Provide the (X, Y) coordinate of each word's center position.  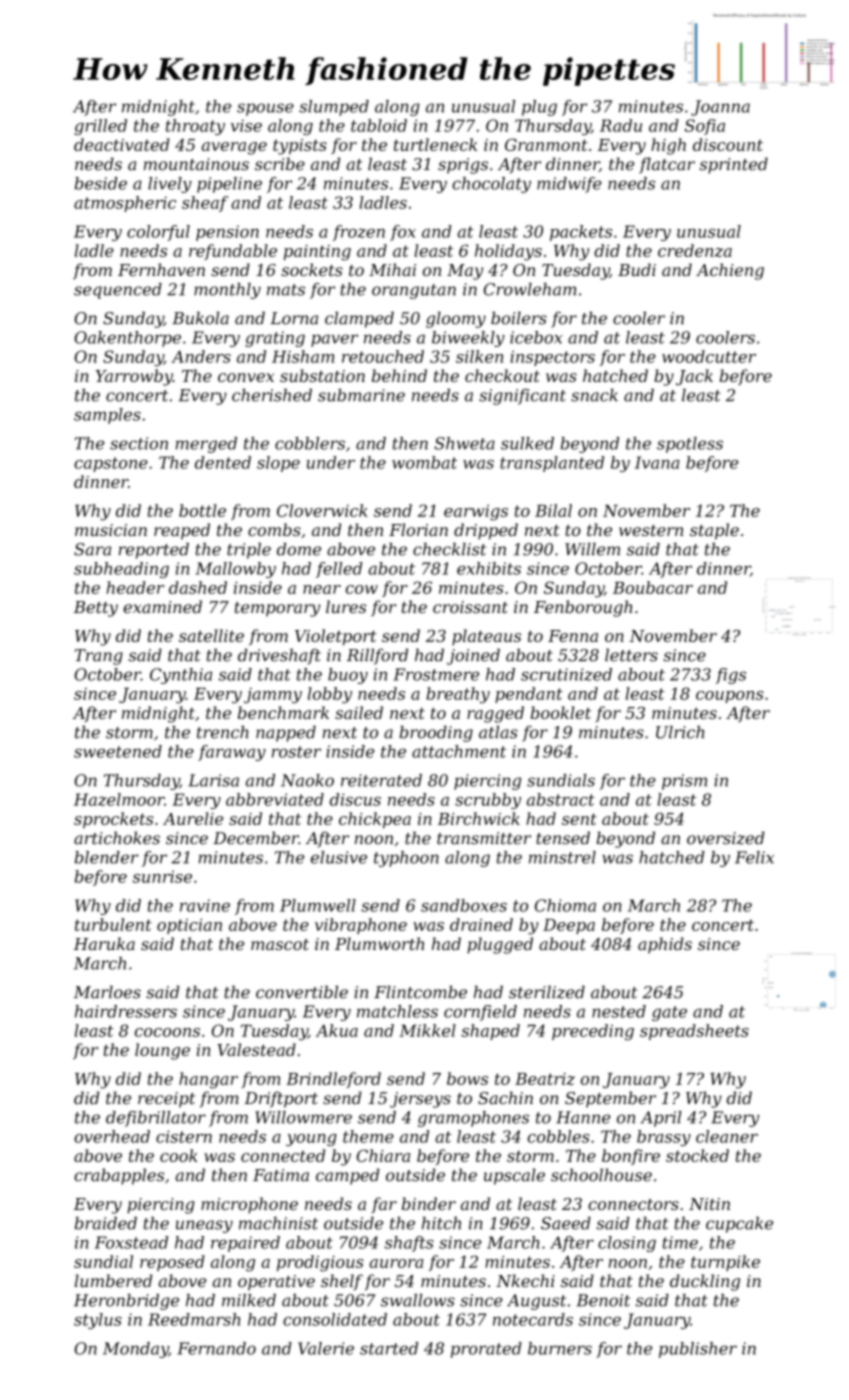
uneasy (204, 1226)
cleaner (727, 1136)
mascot (280, 944)
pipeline (229, 185)
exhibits (489, 568)
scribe (280, 164)
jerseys (420, 1100)
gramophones (473, 1119)
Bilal (553, 510)
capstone (111, 464)
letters (631, 655)
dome (299, 549)
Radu (621, 125)
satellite (211, 635)
